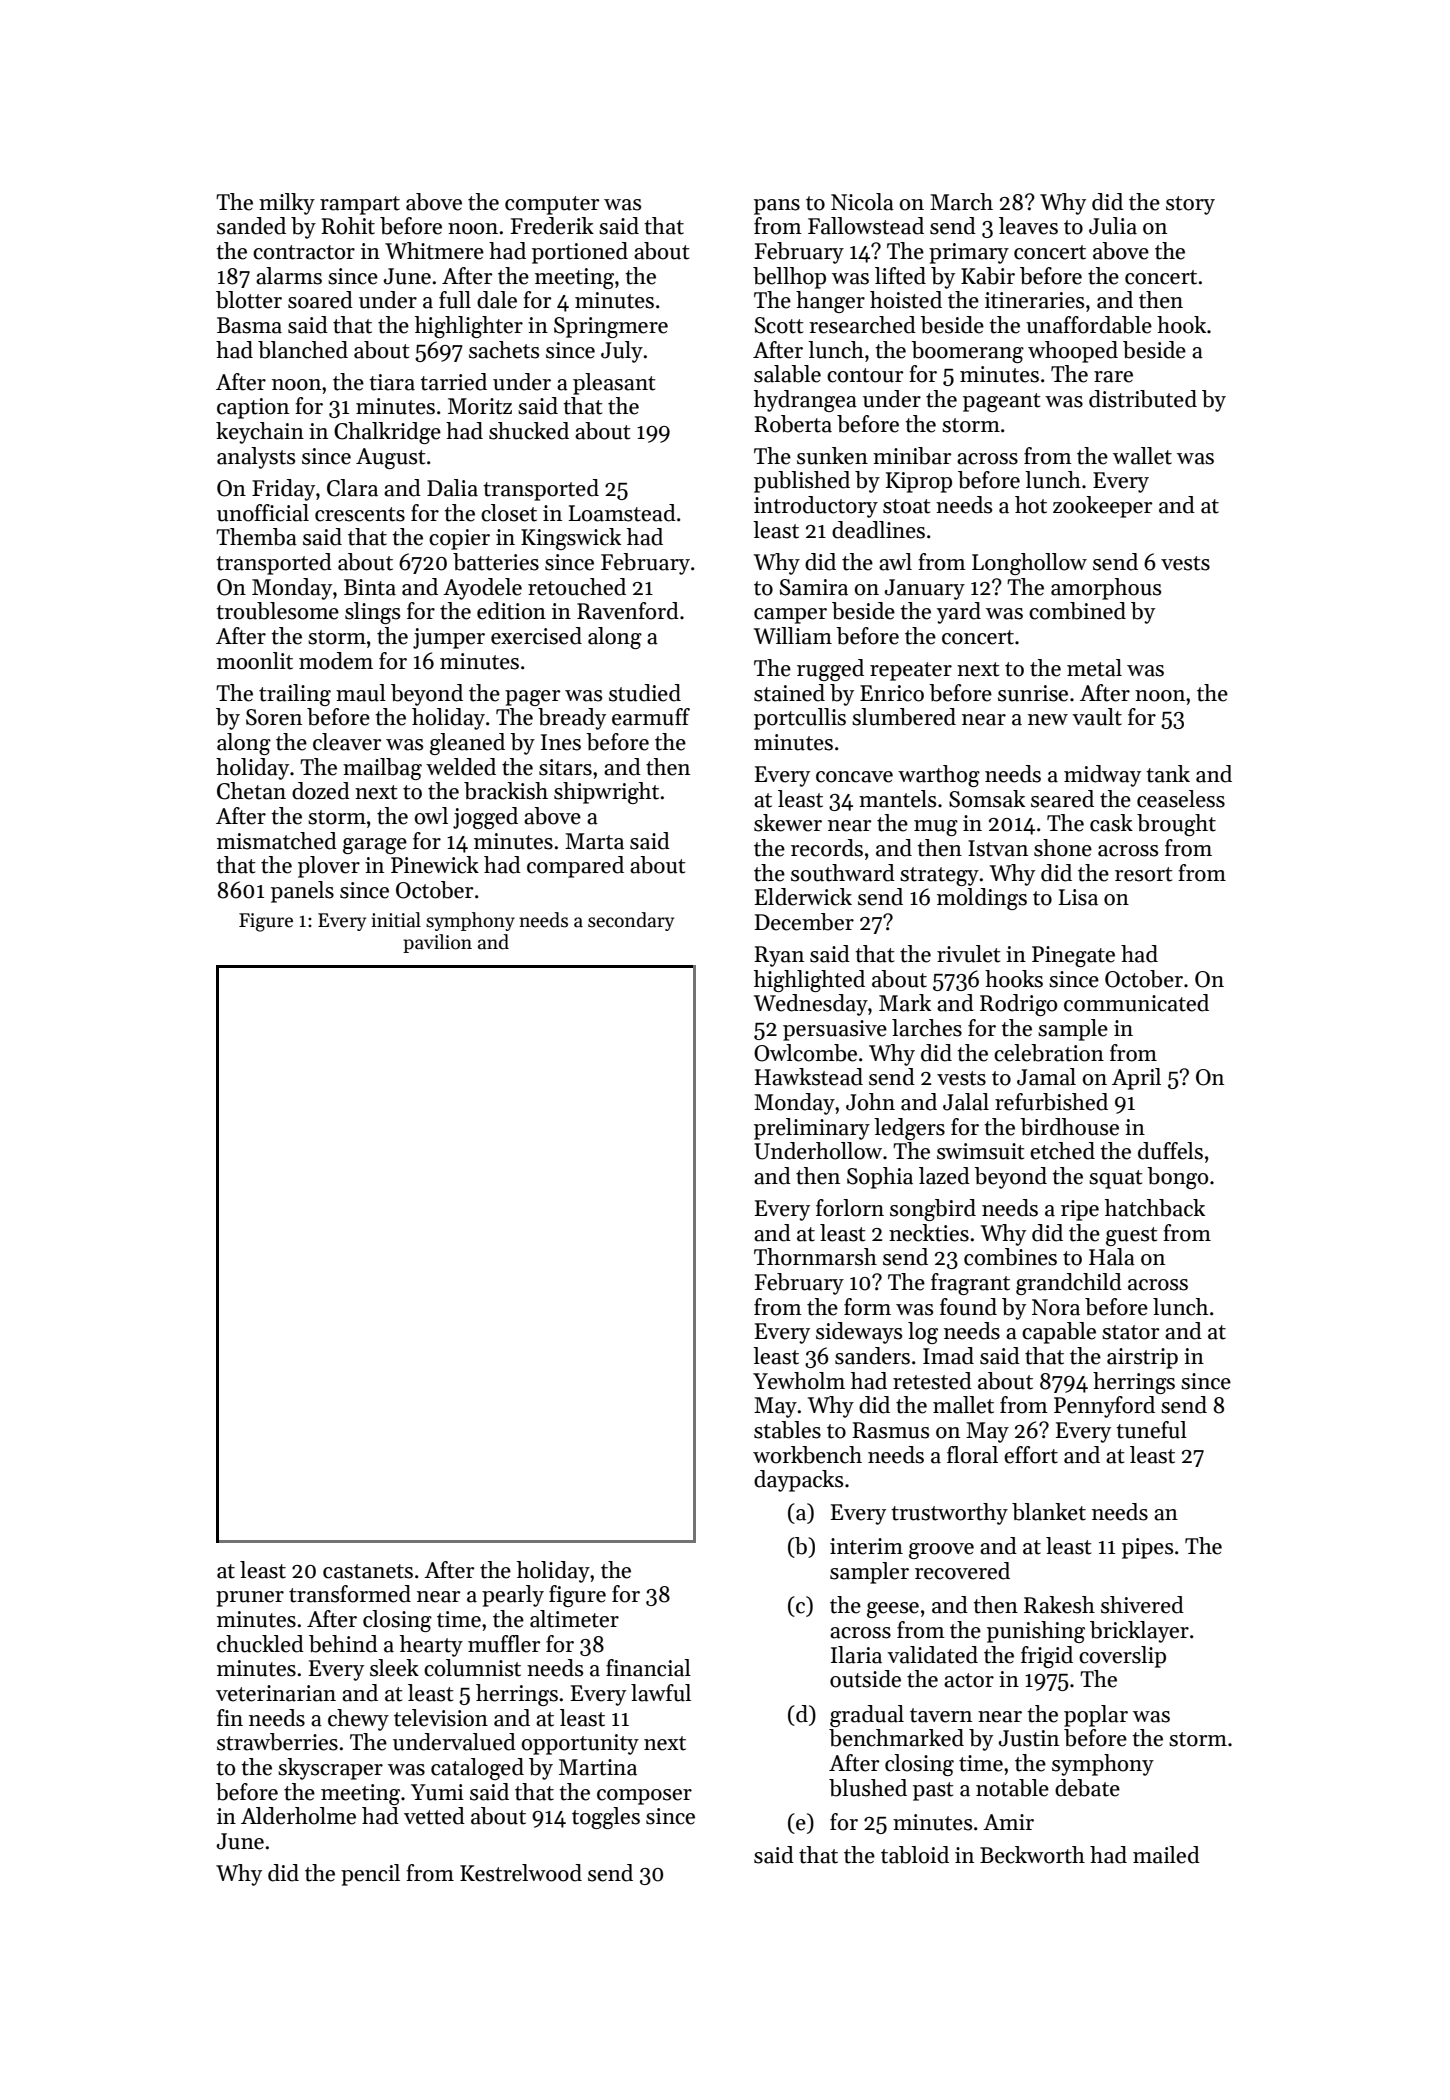  I want to click on Dalia, so click(452, 488).
